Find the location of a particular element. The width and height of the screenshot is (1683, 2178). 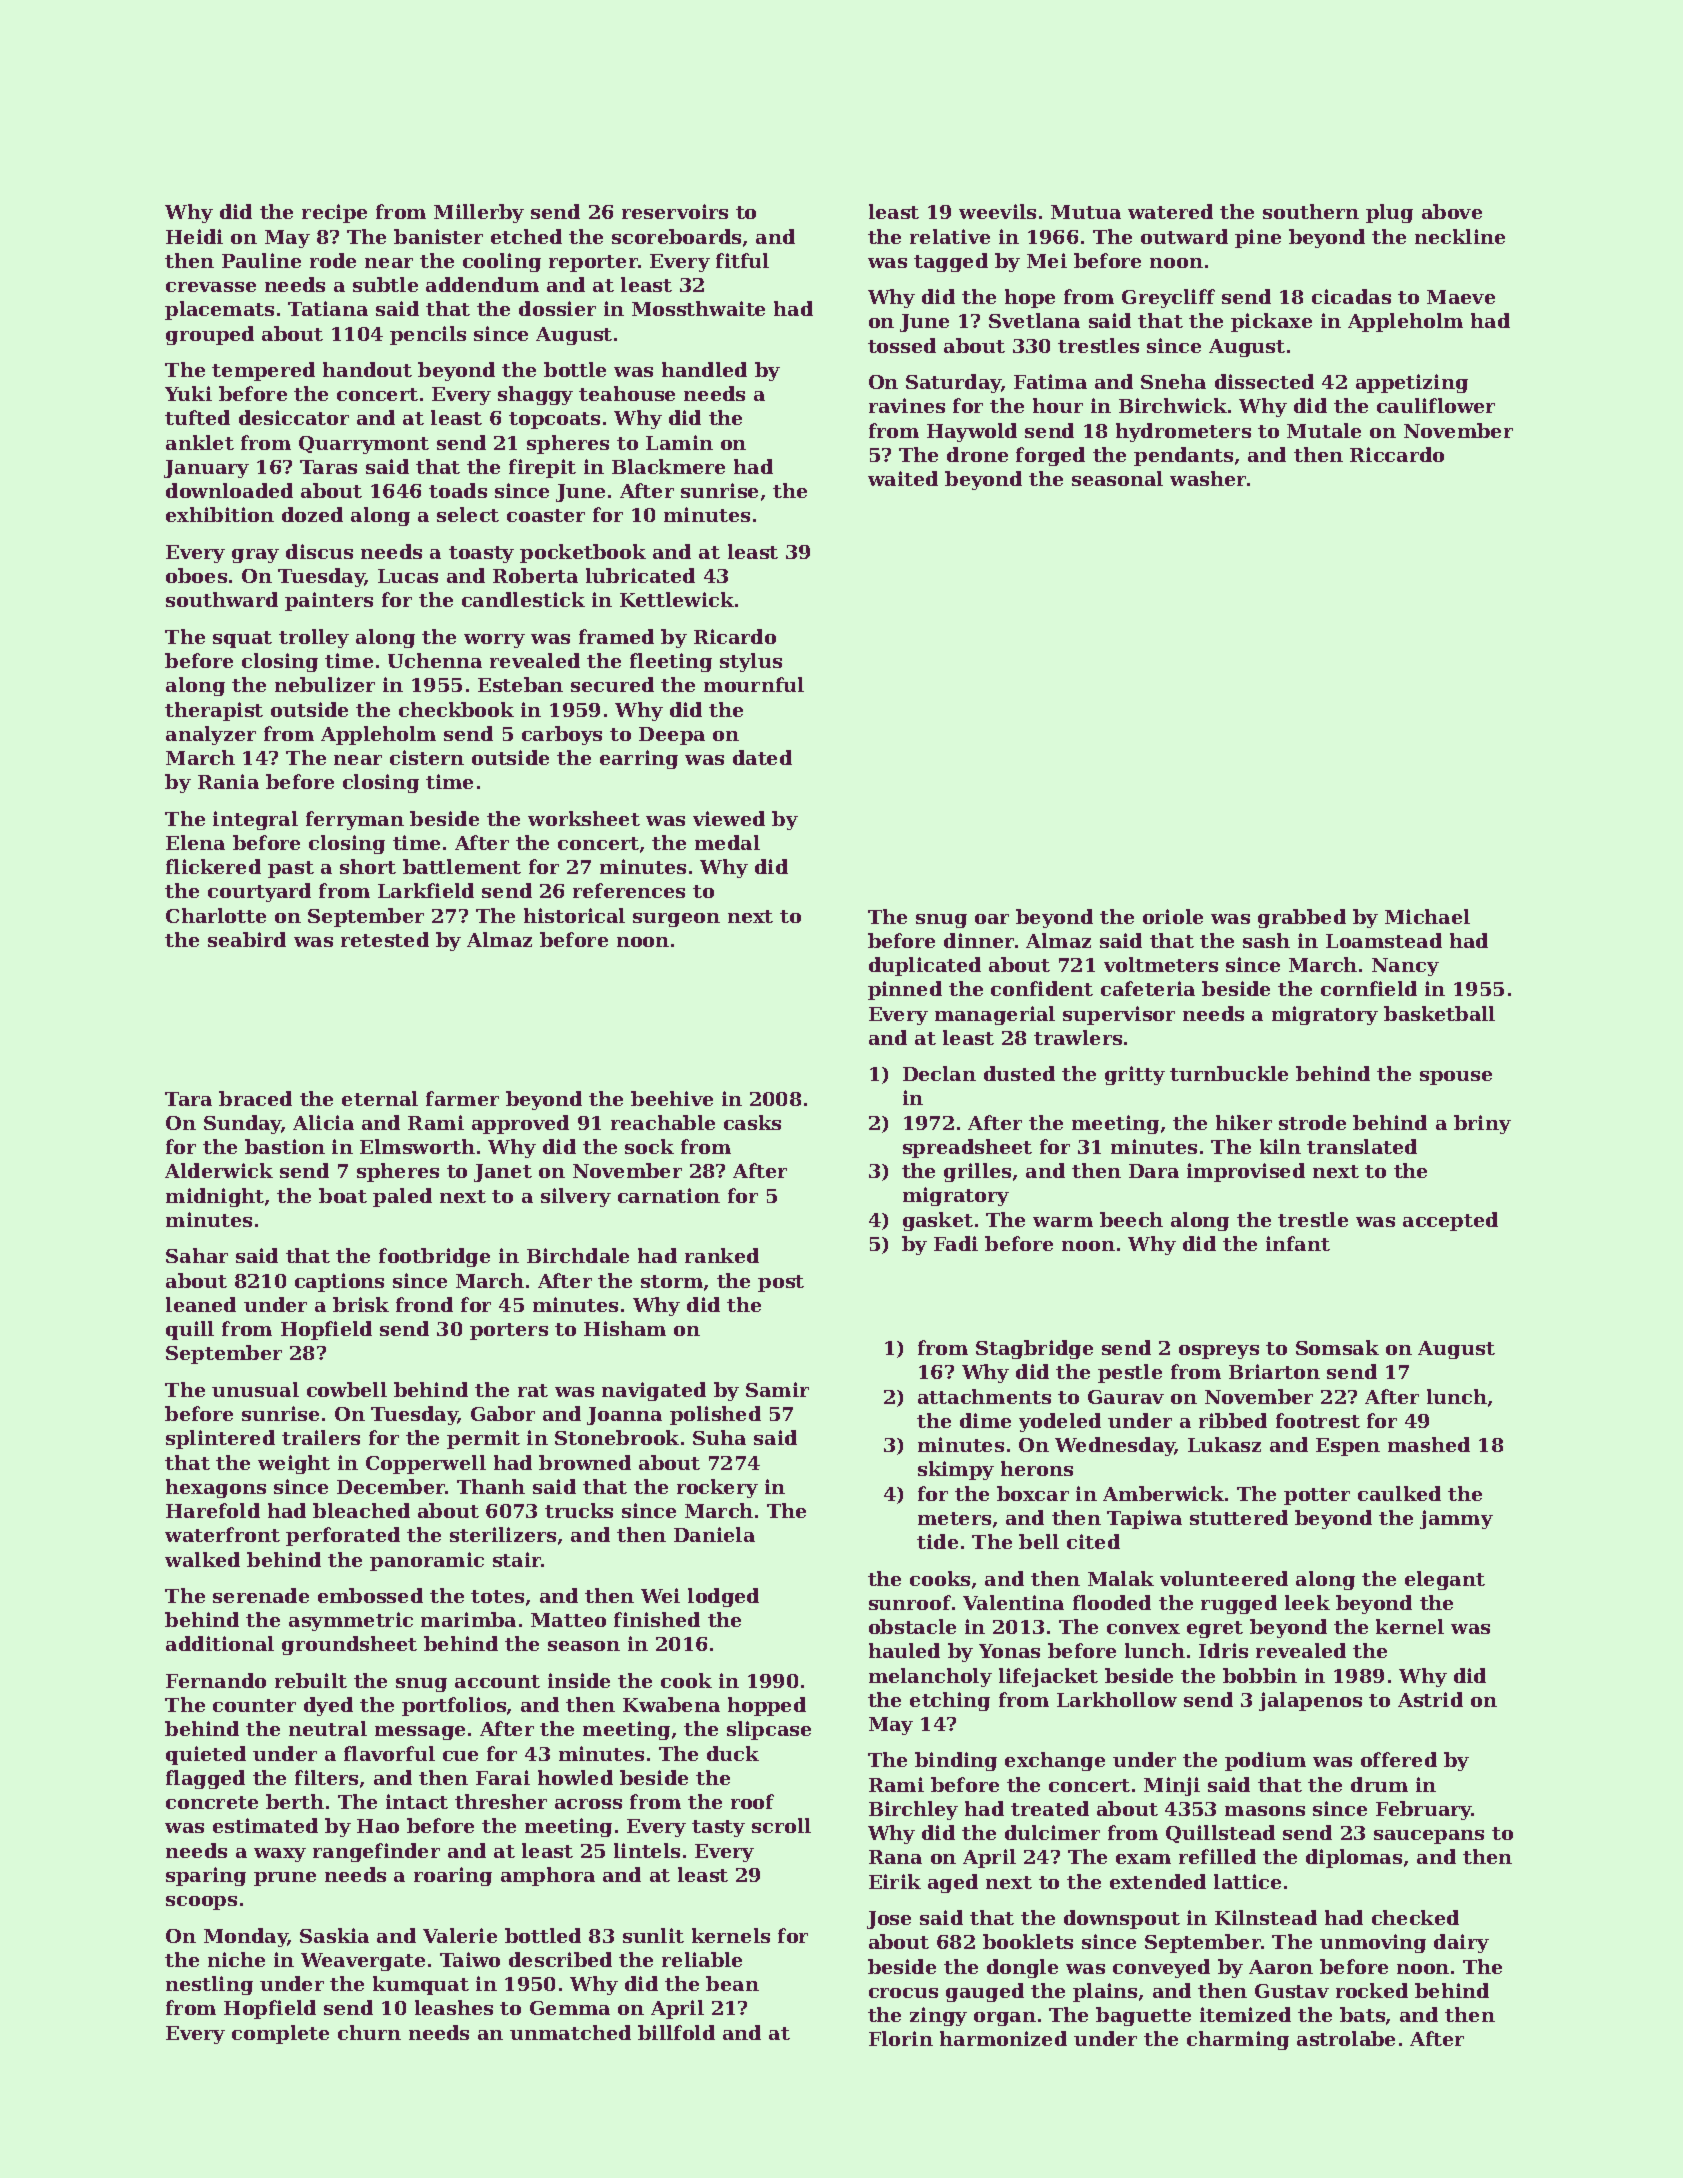

lodged is located at coordinates (723, 1597).
